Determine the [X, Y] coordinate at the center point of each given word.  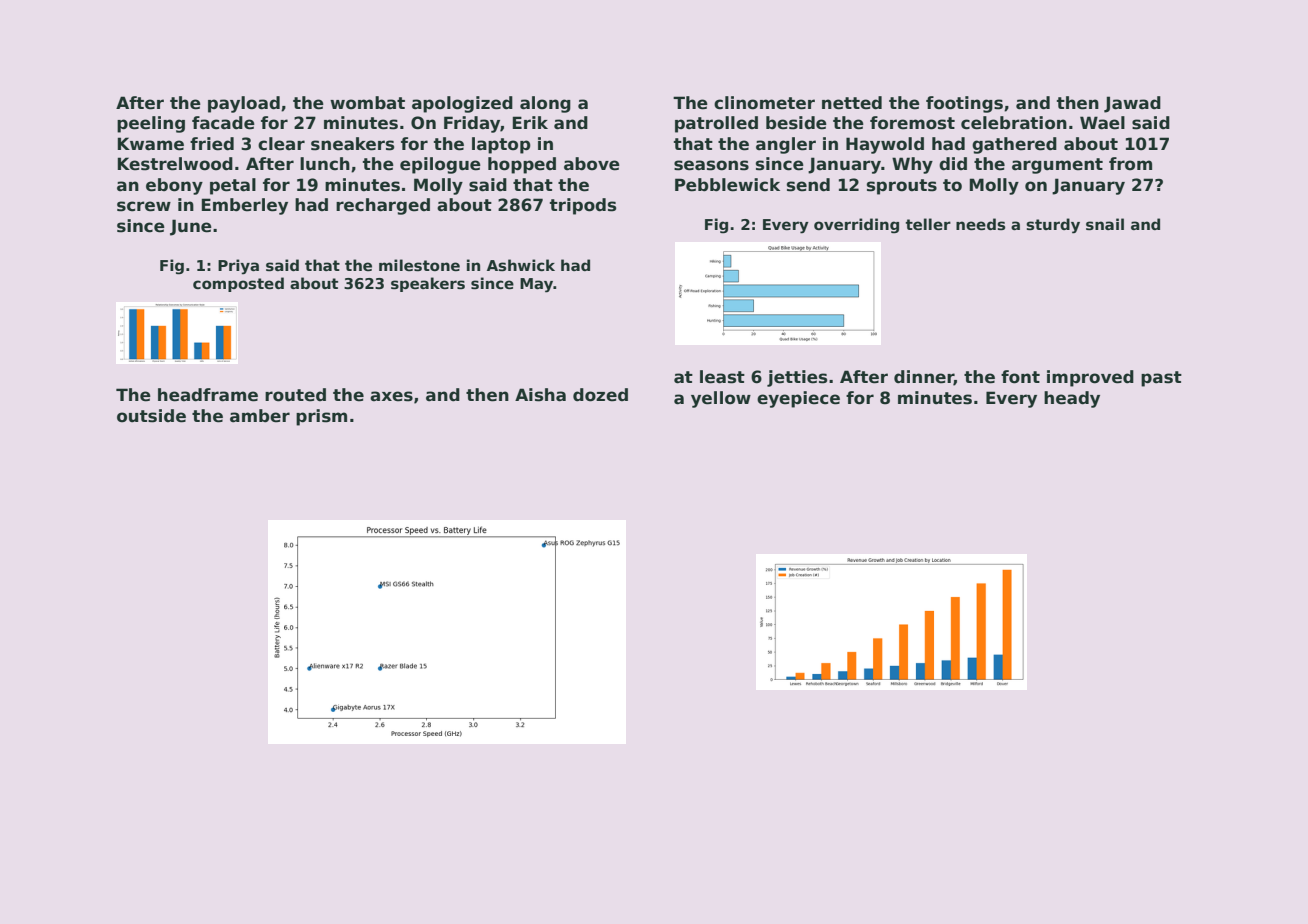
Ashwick [521, 265]
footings [964, 104]
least [722, 377]
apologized [462, 104]
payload [244, 104]
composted [238, 284]
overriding [856, 226]
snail [1105, 224]
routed [295, 395]
